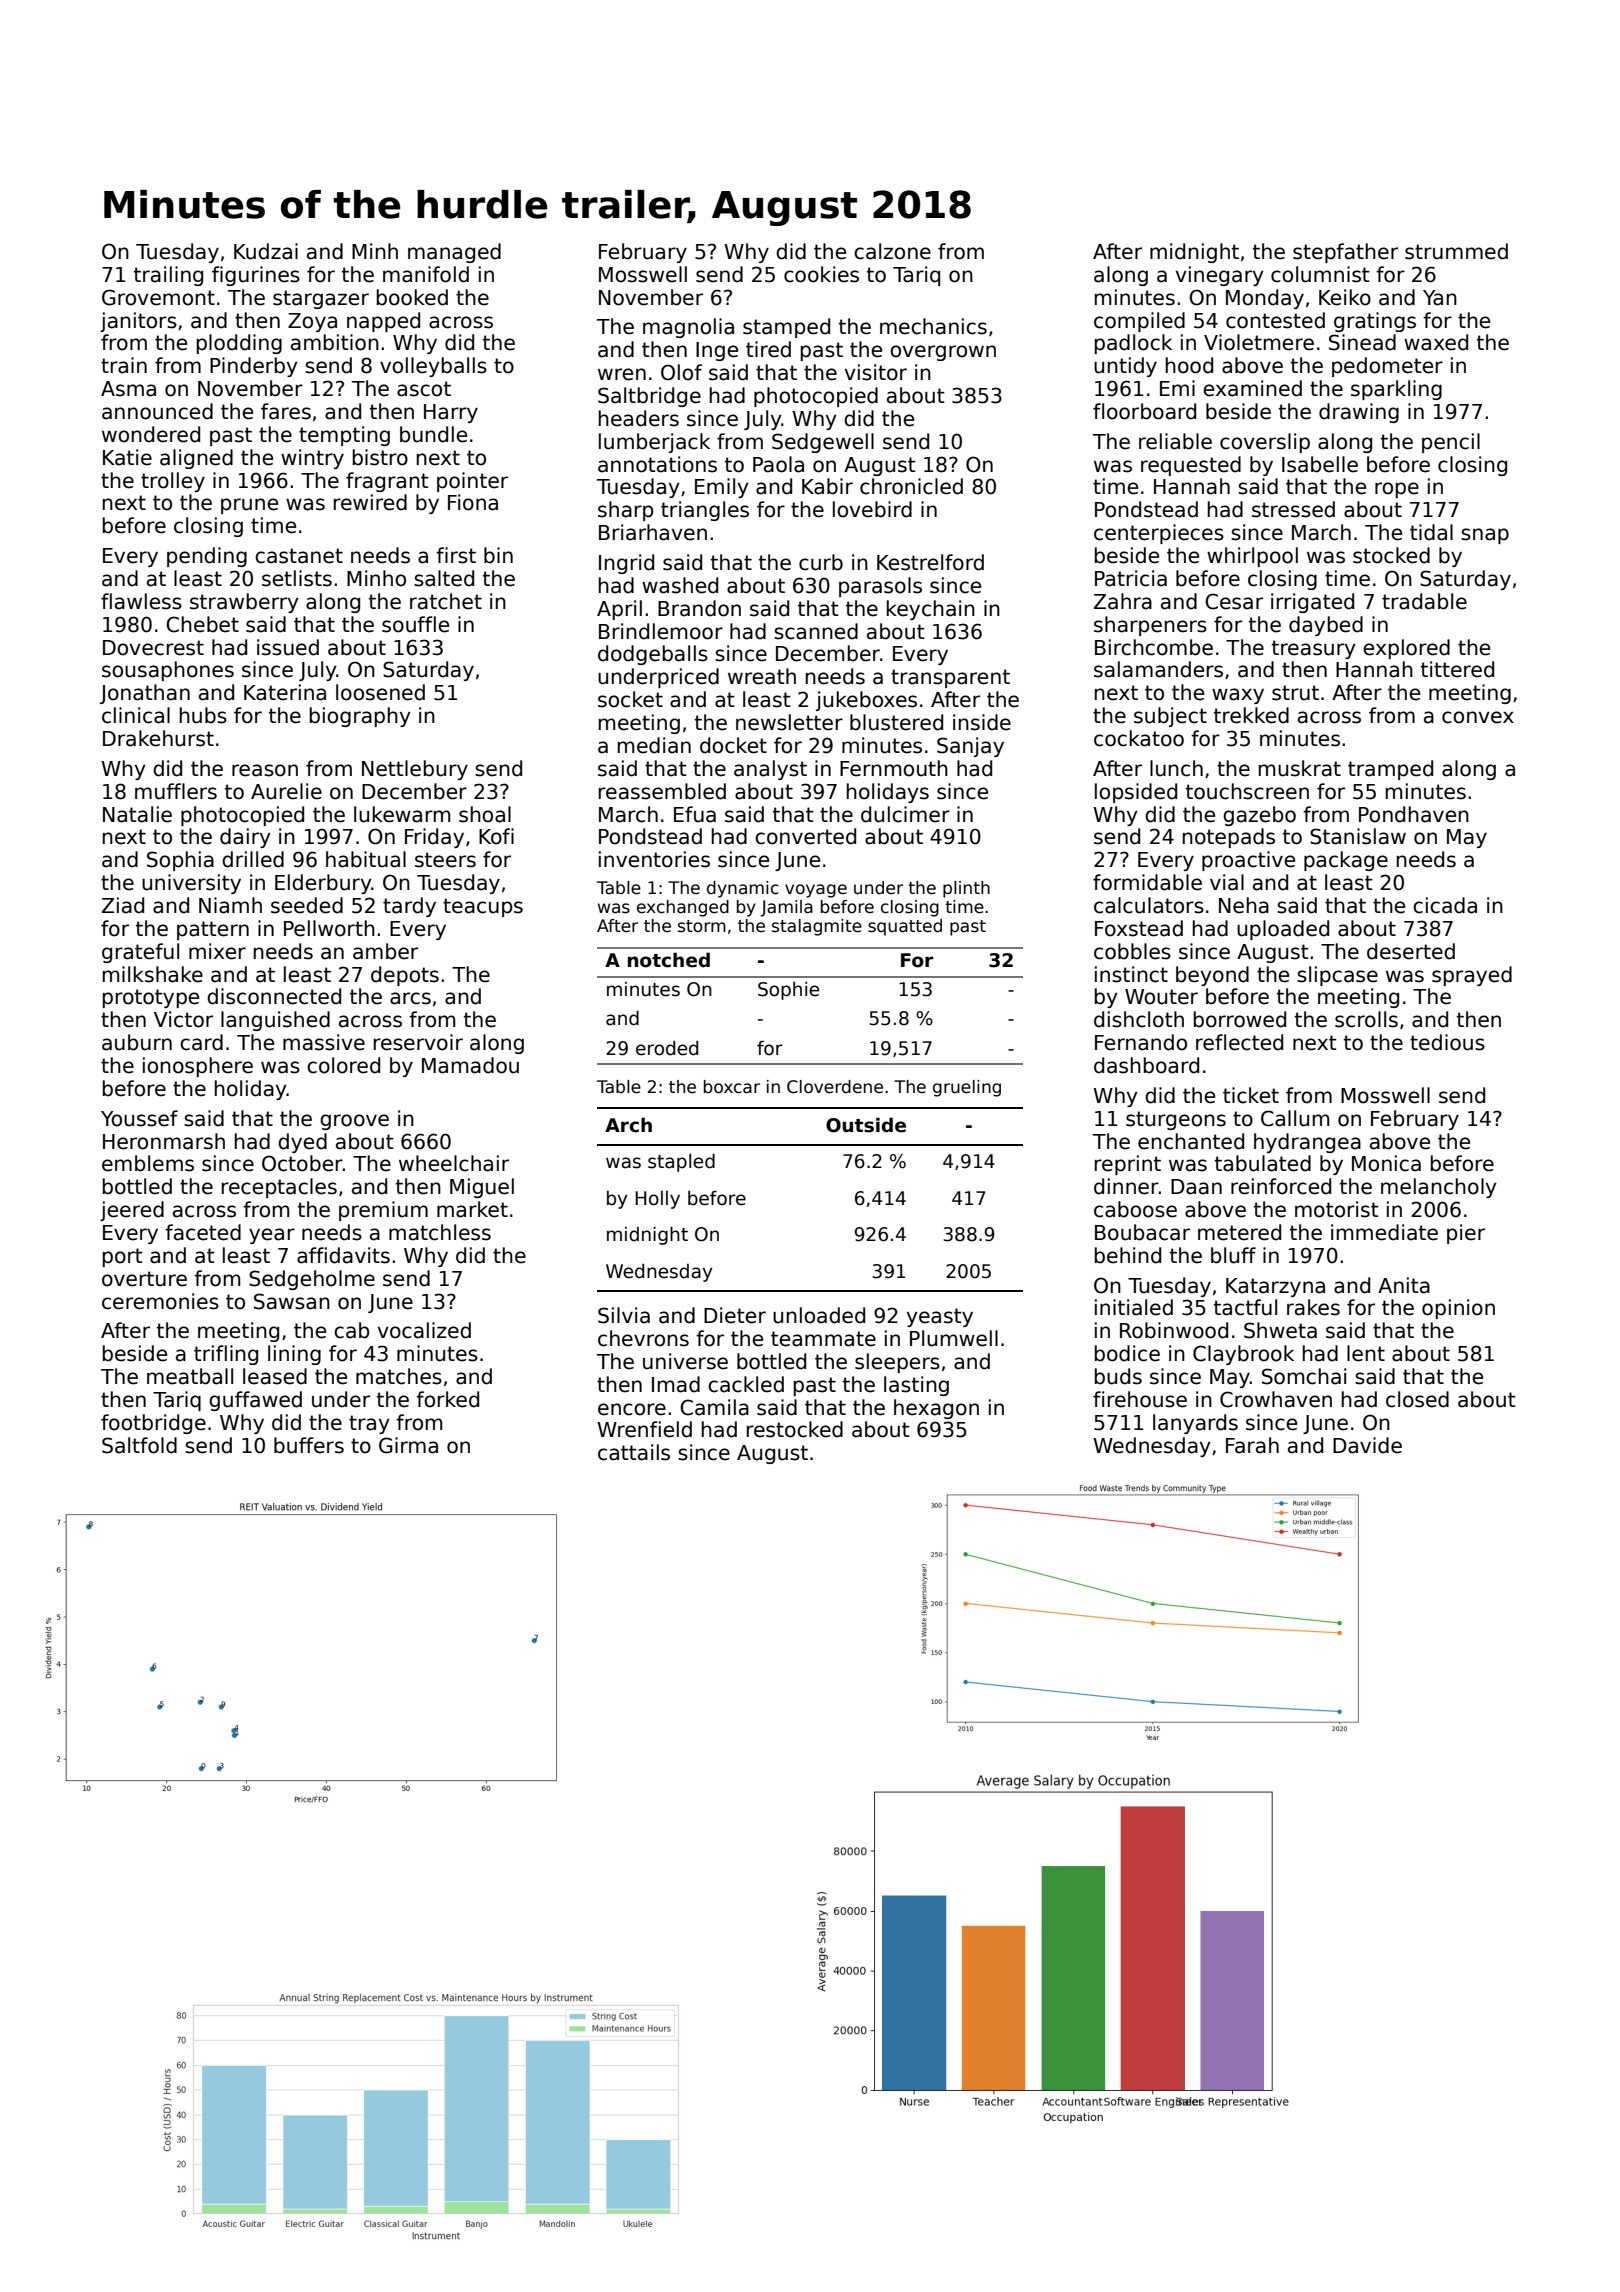 This page has width=1620, height=2292. What do you see at coordinates (1445, 905) in the page?
I see `cicada` at bounding box center [1445, 905].
